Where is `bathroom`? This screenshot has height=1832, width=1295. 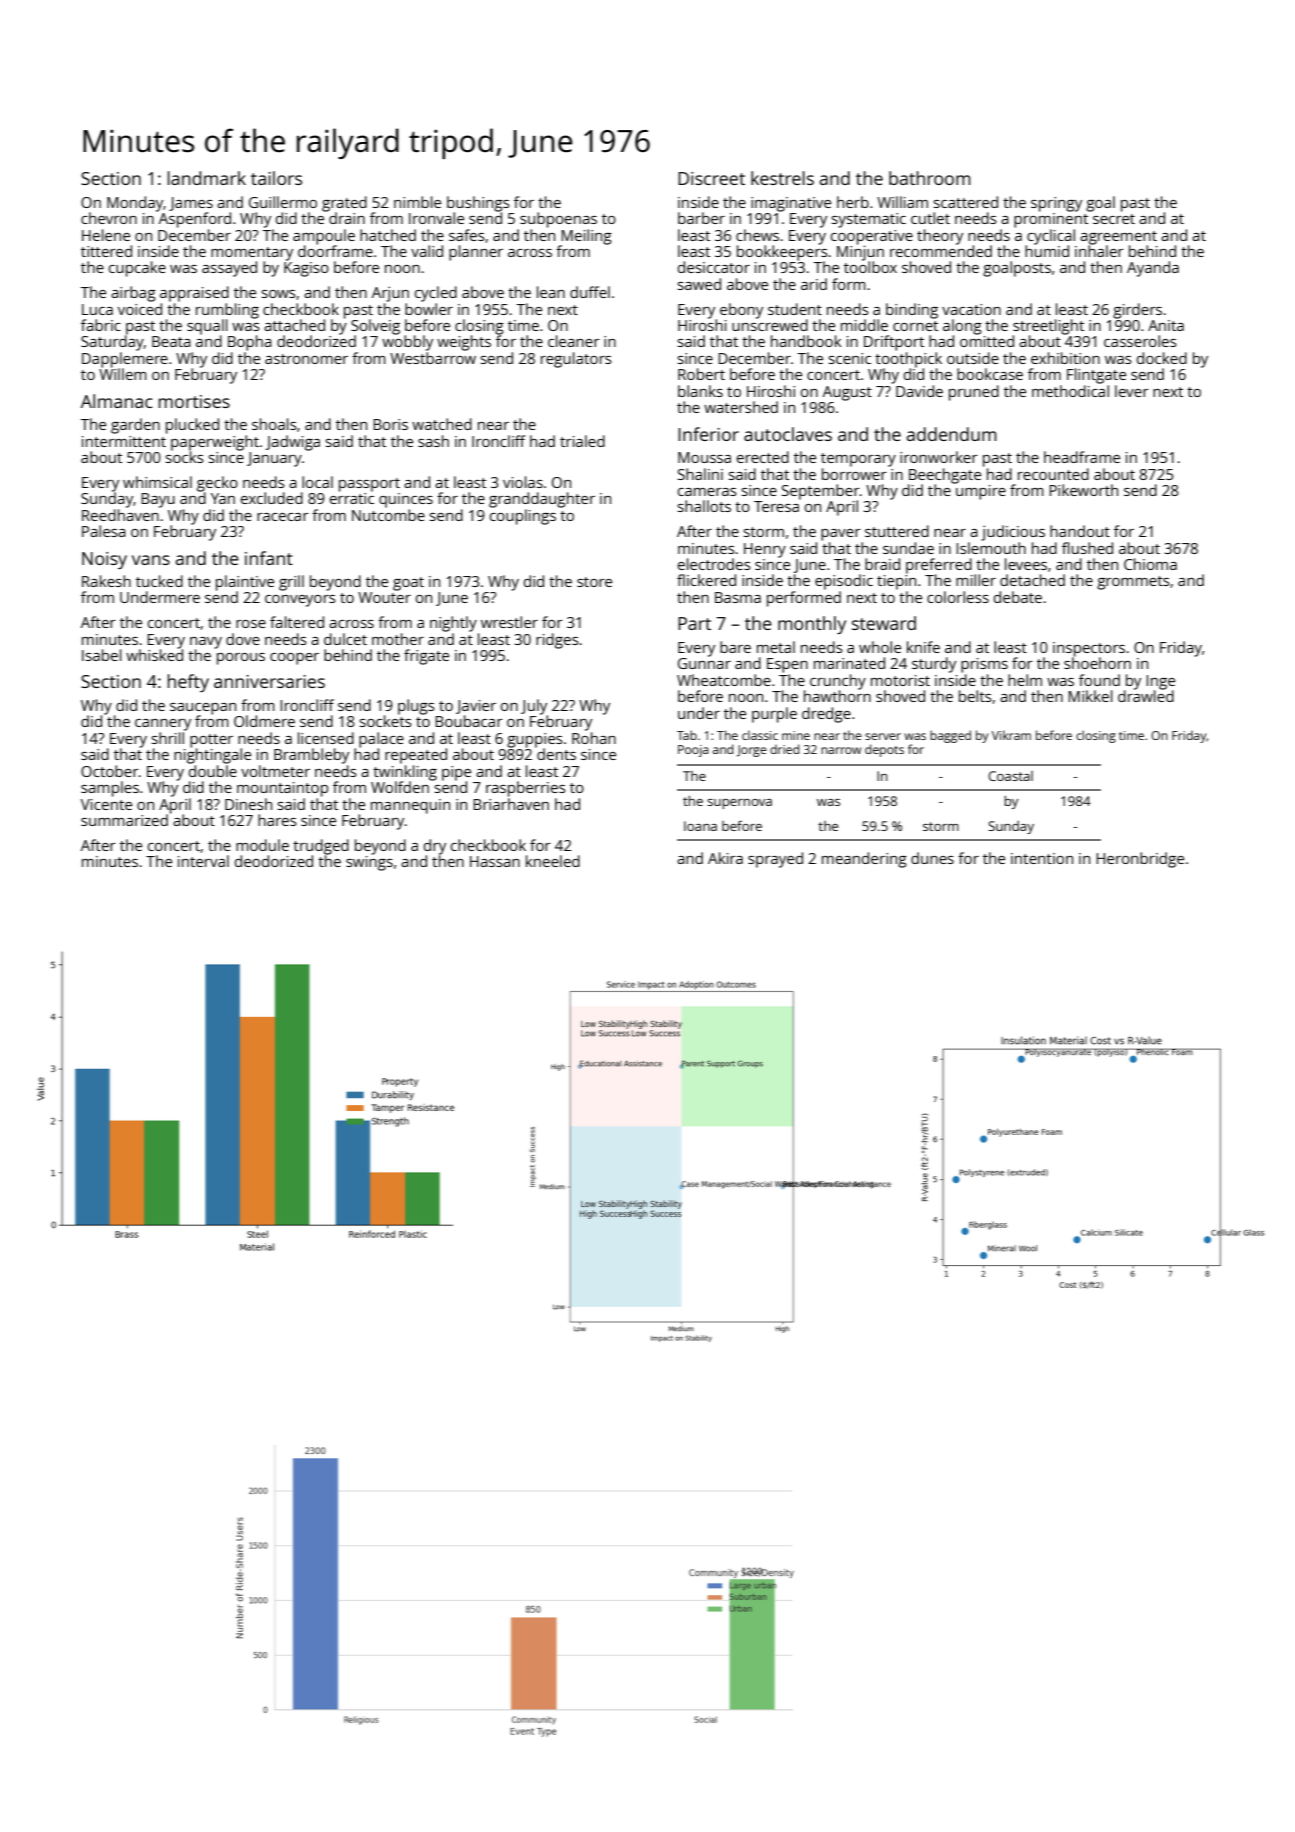
bathroom is located at coordinates (930, 178).
